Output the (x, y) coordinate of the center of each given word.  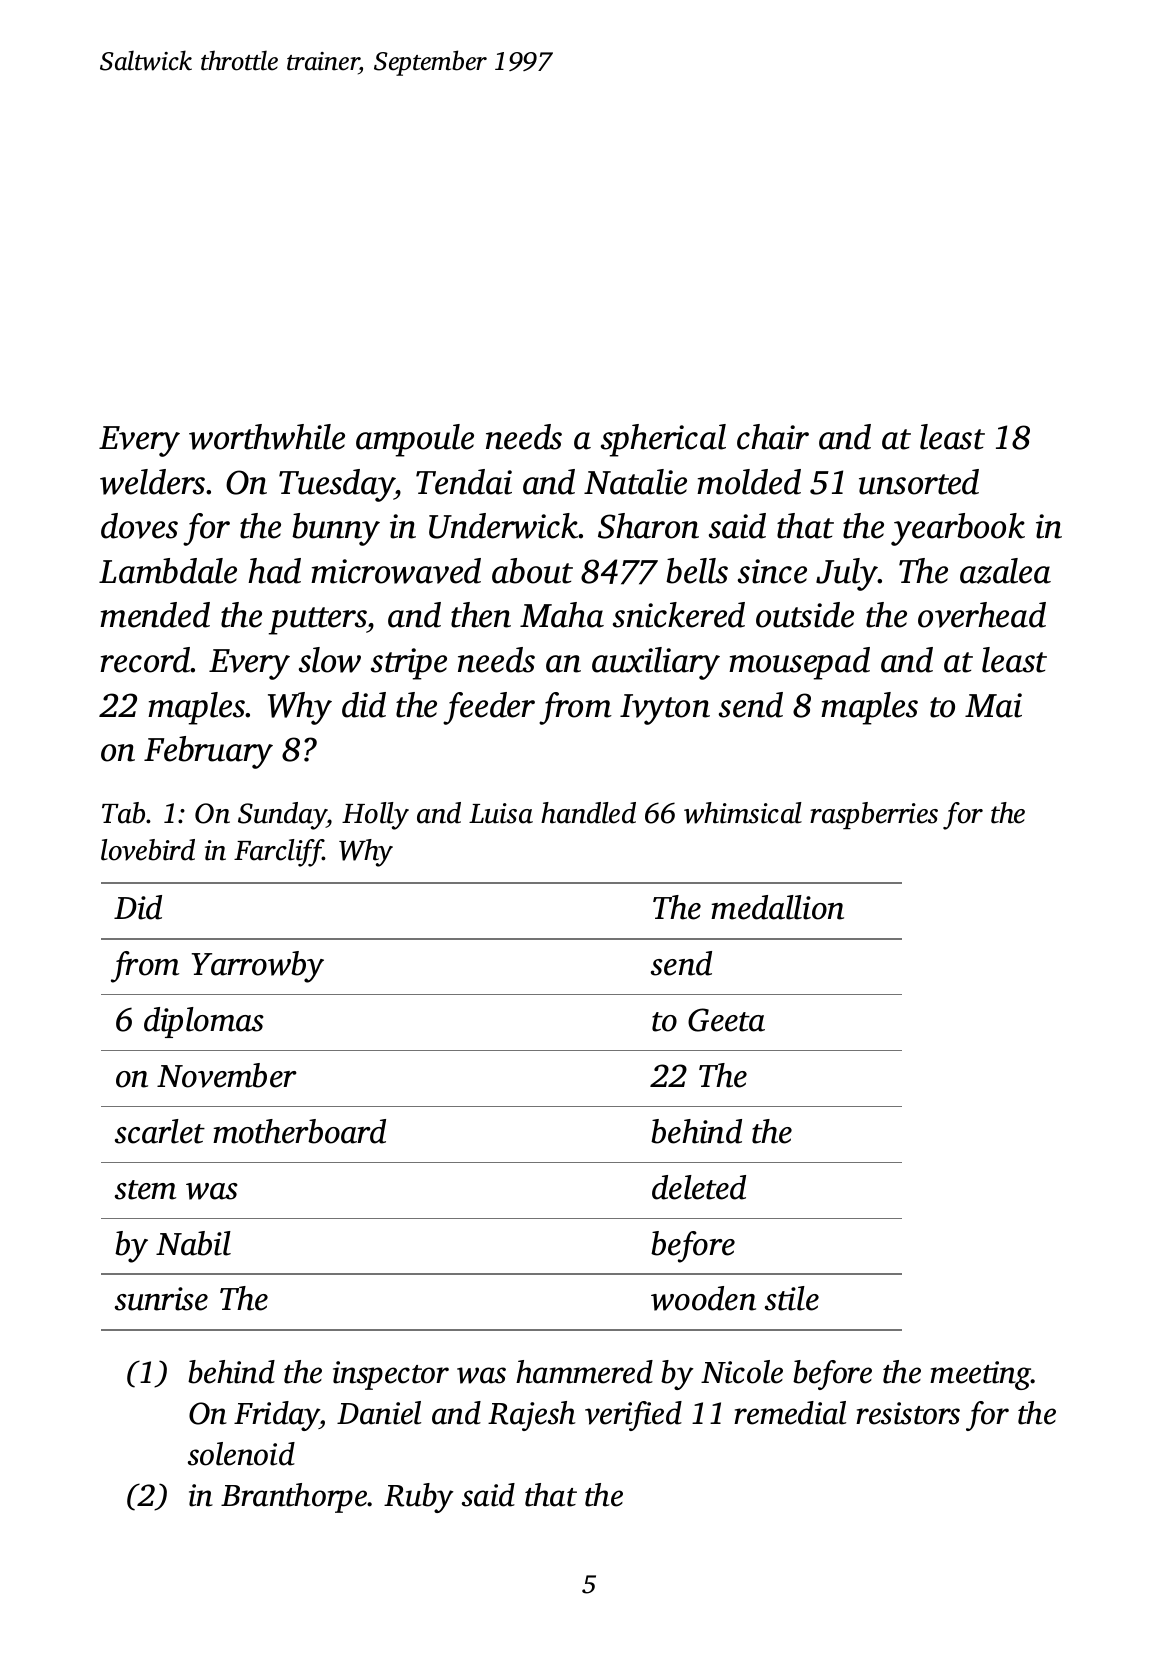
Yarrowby (258, 967)
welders (152, 482)
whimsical (743, 813)
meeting (980, 1375)
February (208, 752)
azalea (1005, 571)
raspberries (874, 815)
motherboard (299, 1131)
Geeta (726, 1020)
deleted (699, 1187)
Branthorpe (294, 1498)
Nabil (193, 1243)
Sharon (648, 526)
